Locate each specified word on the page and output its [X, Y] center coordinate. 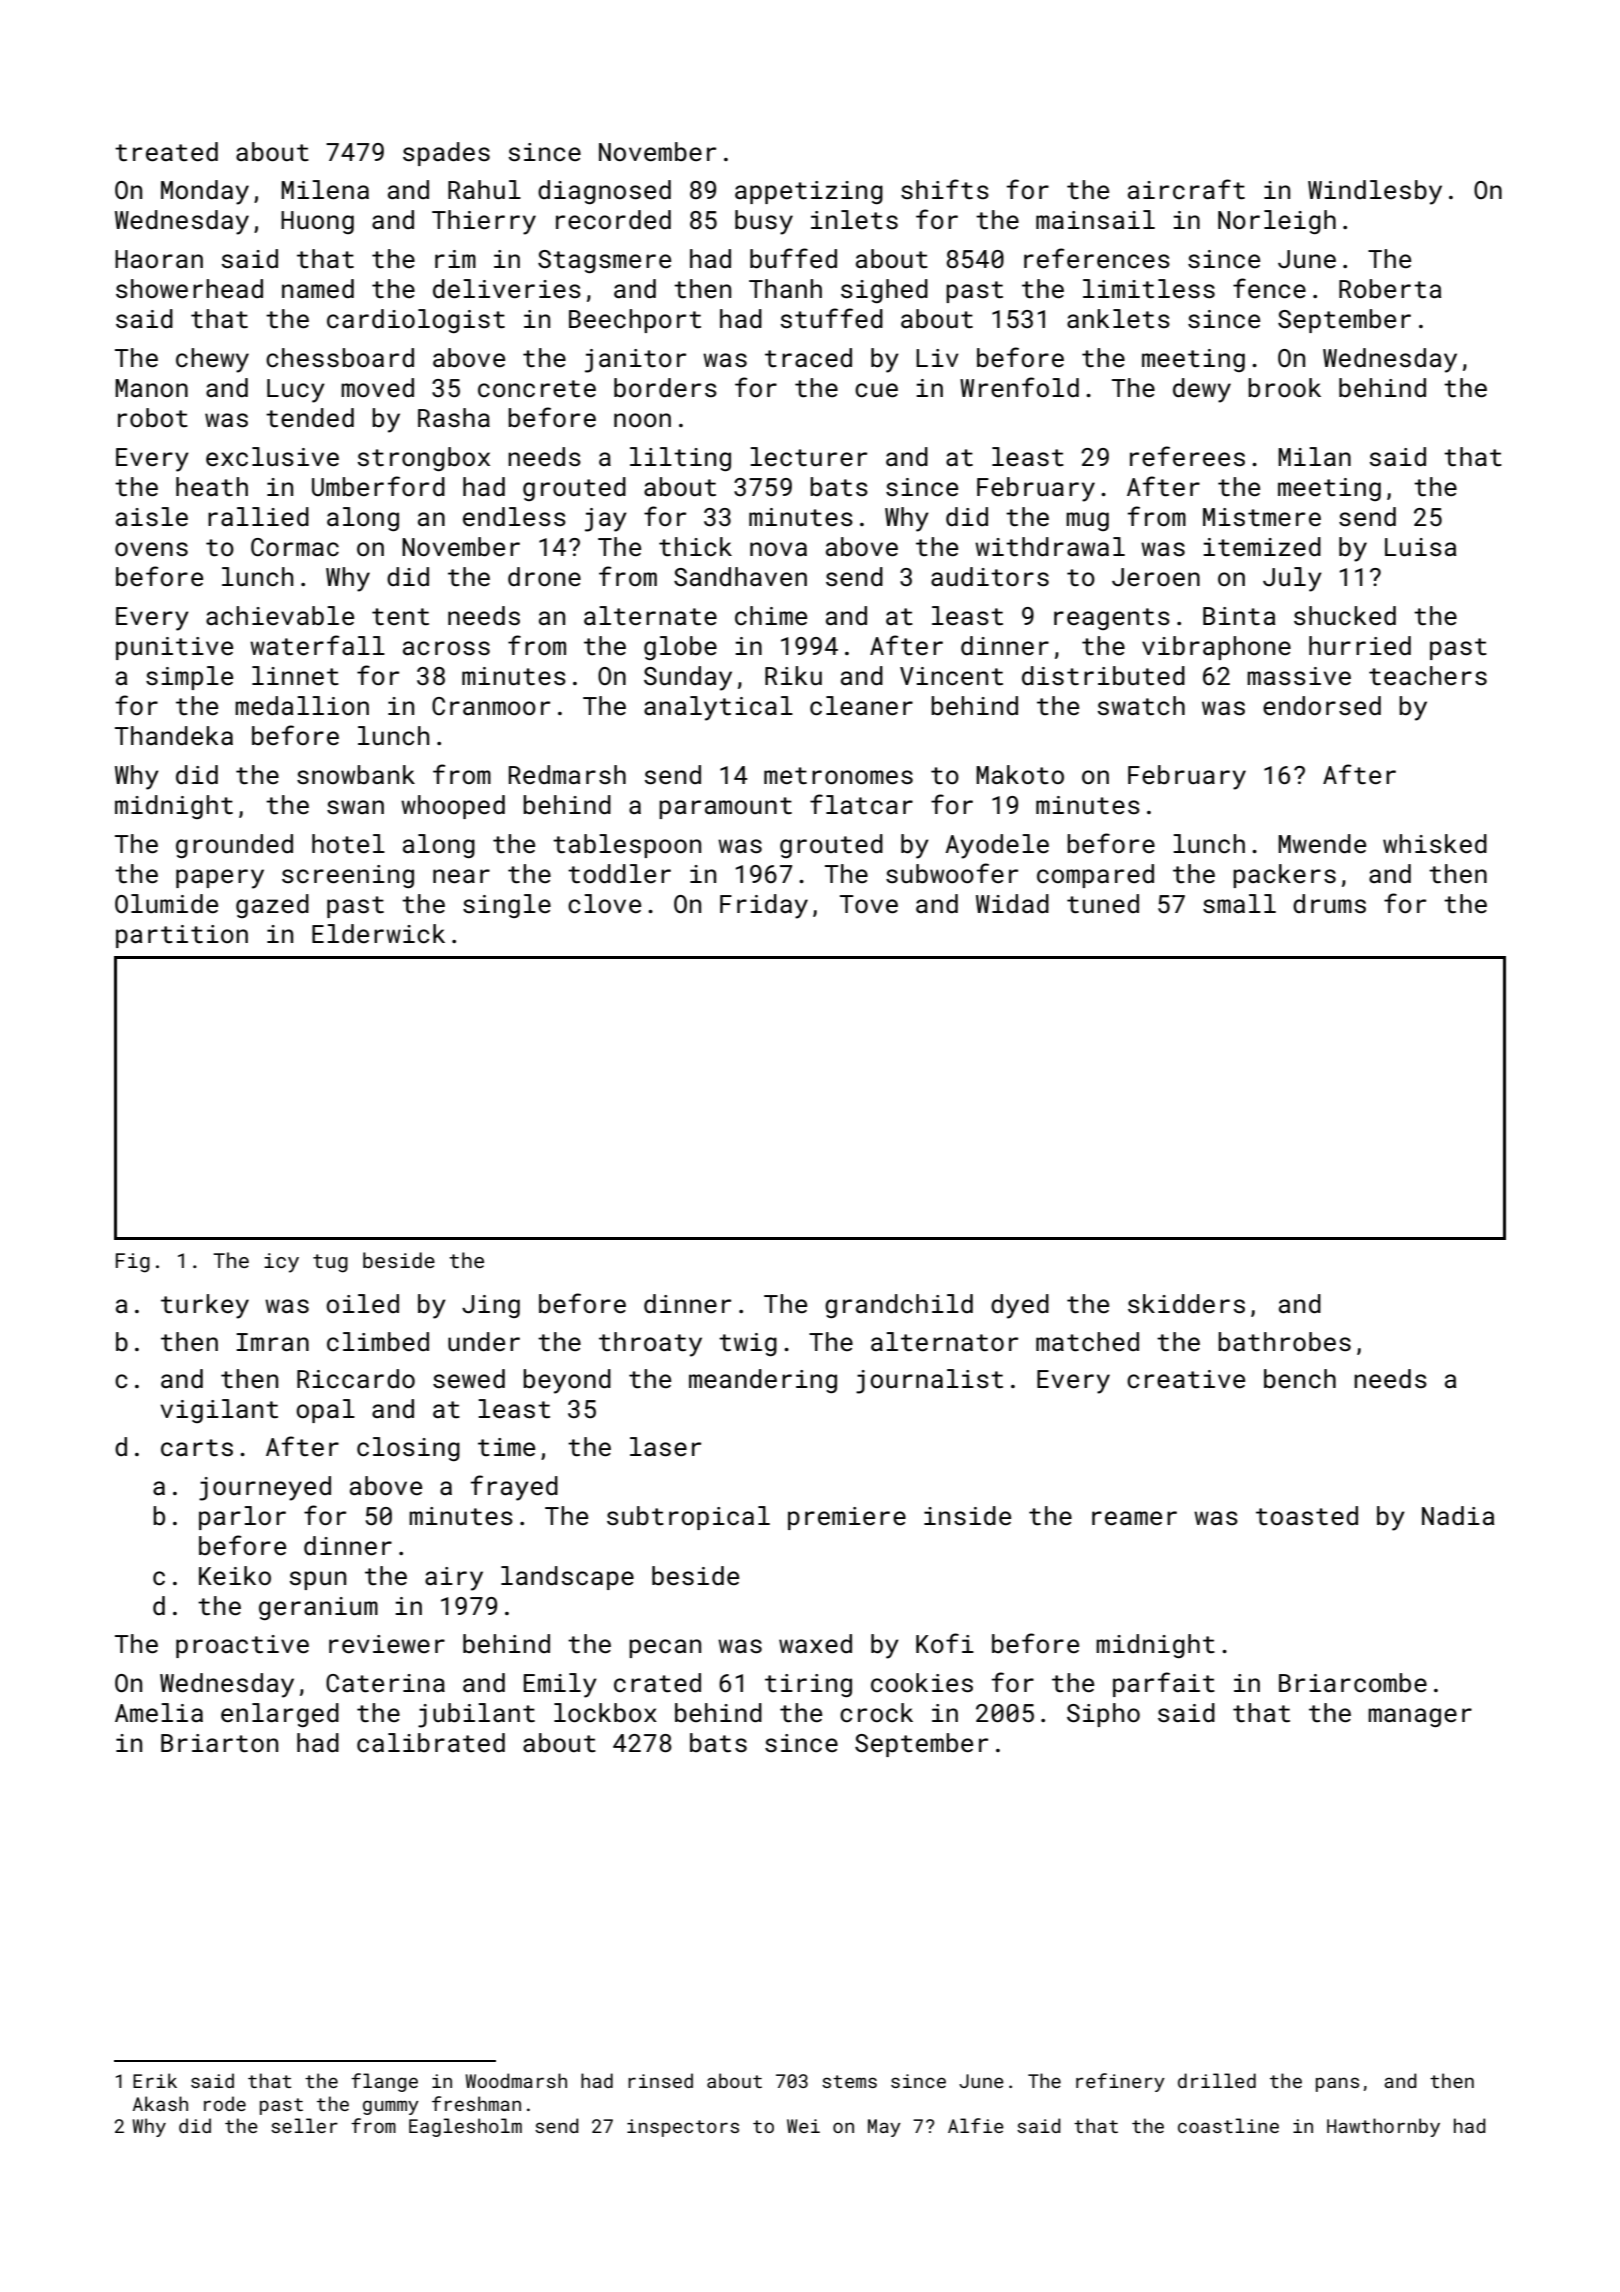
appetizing [809, 192]
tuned [1103, 904]
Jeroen [1156, 577]
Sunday [688, 678]
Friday [764, 906]
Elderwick [378, 934]
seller [304, 2125]
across [446, 648]
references [1097, 258]
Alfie [976, 2125]
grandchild [899, 1306]
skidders [1186, 1304]
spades [446, 154]
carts [197, 1448]
